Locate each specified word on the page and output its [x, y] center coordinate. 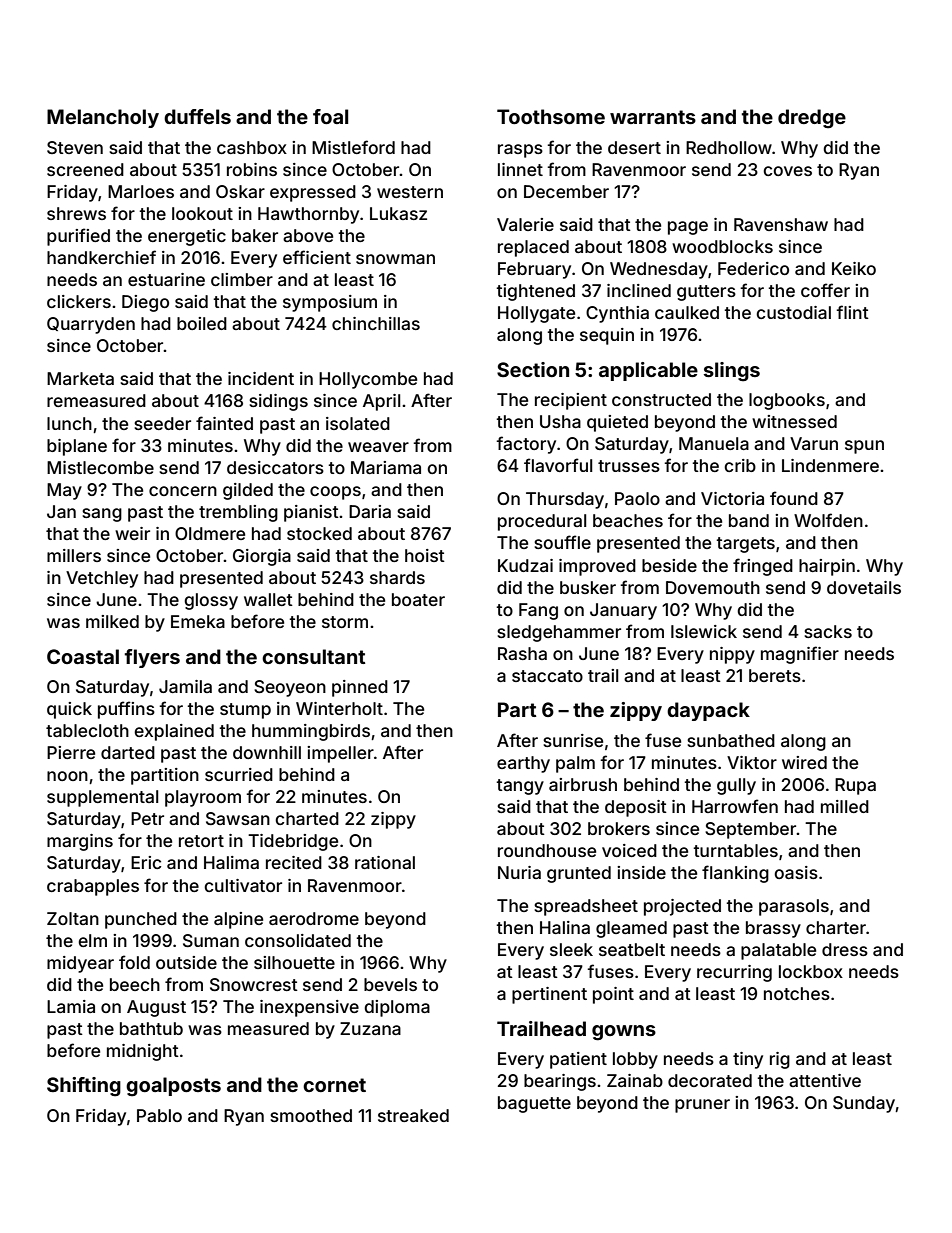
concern [183, 491]
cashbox [252, 147]
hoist [425, 555]
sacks [828, 631]
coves [787, 171]
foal [330, 116]
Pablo [159, 1115]
